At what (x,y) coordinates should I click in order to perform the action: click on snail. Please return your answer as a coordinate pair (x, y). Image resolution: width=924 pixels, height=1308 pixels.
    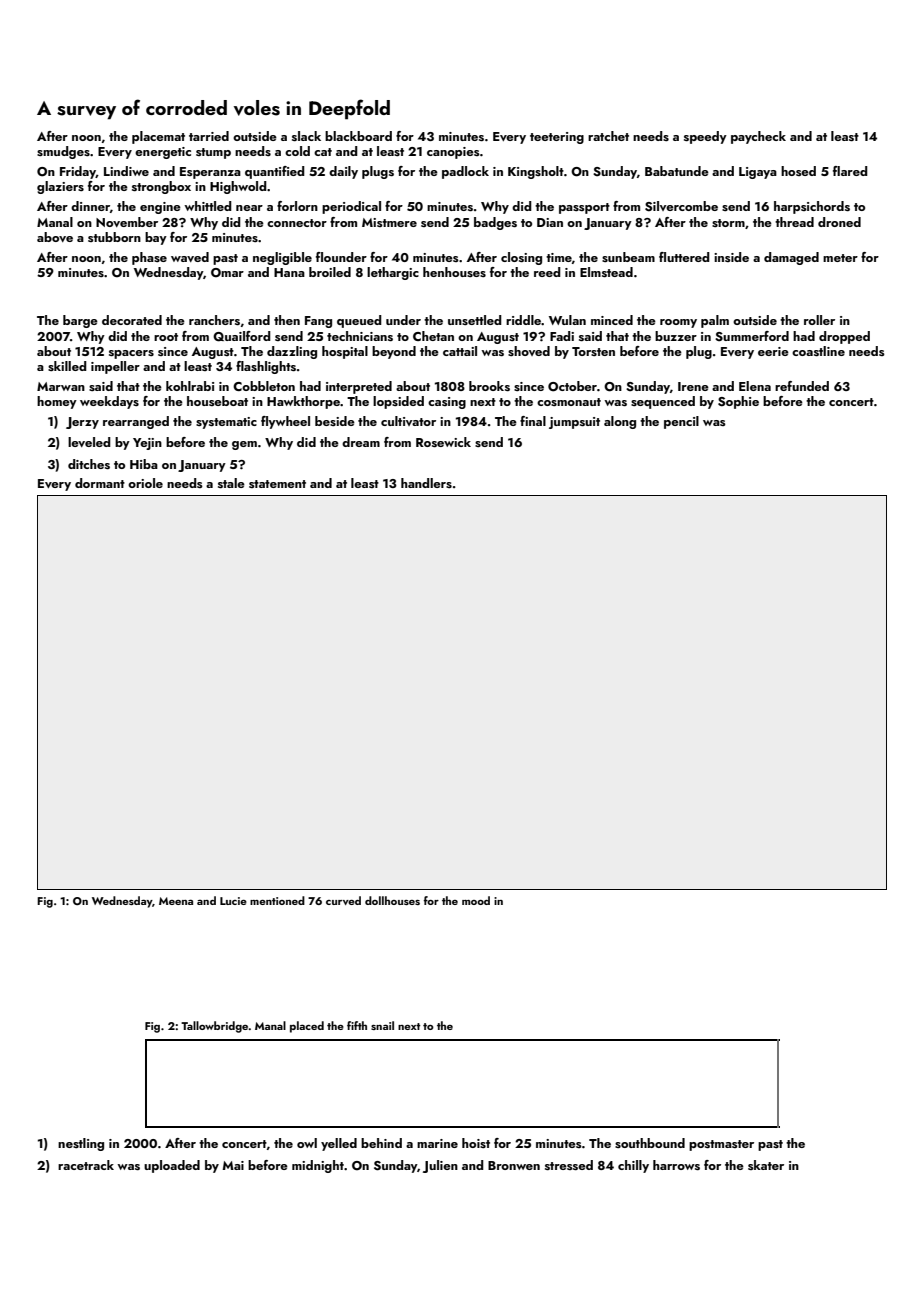
    Looking at the image, I should click on (382, 1025).
